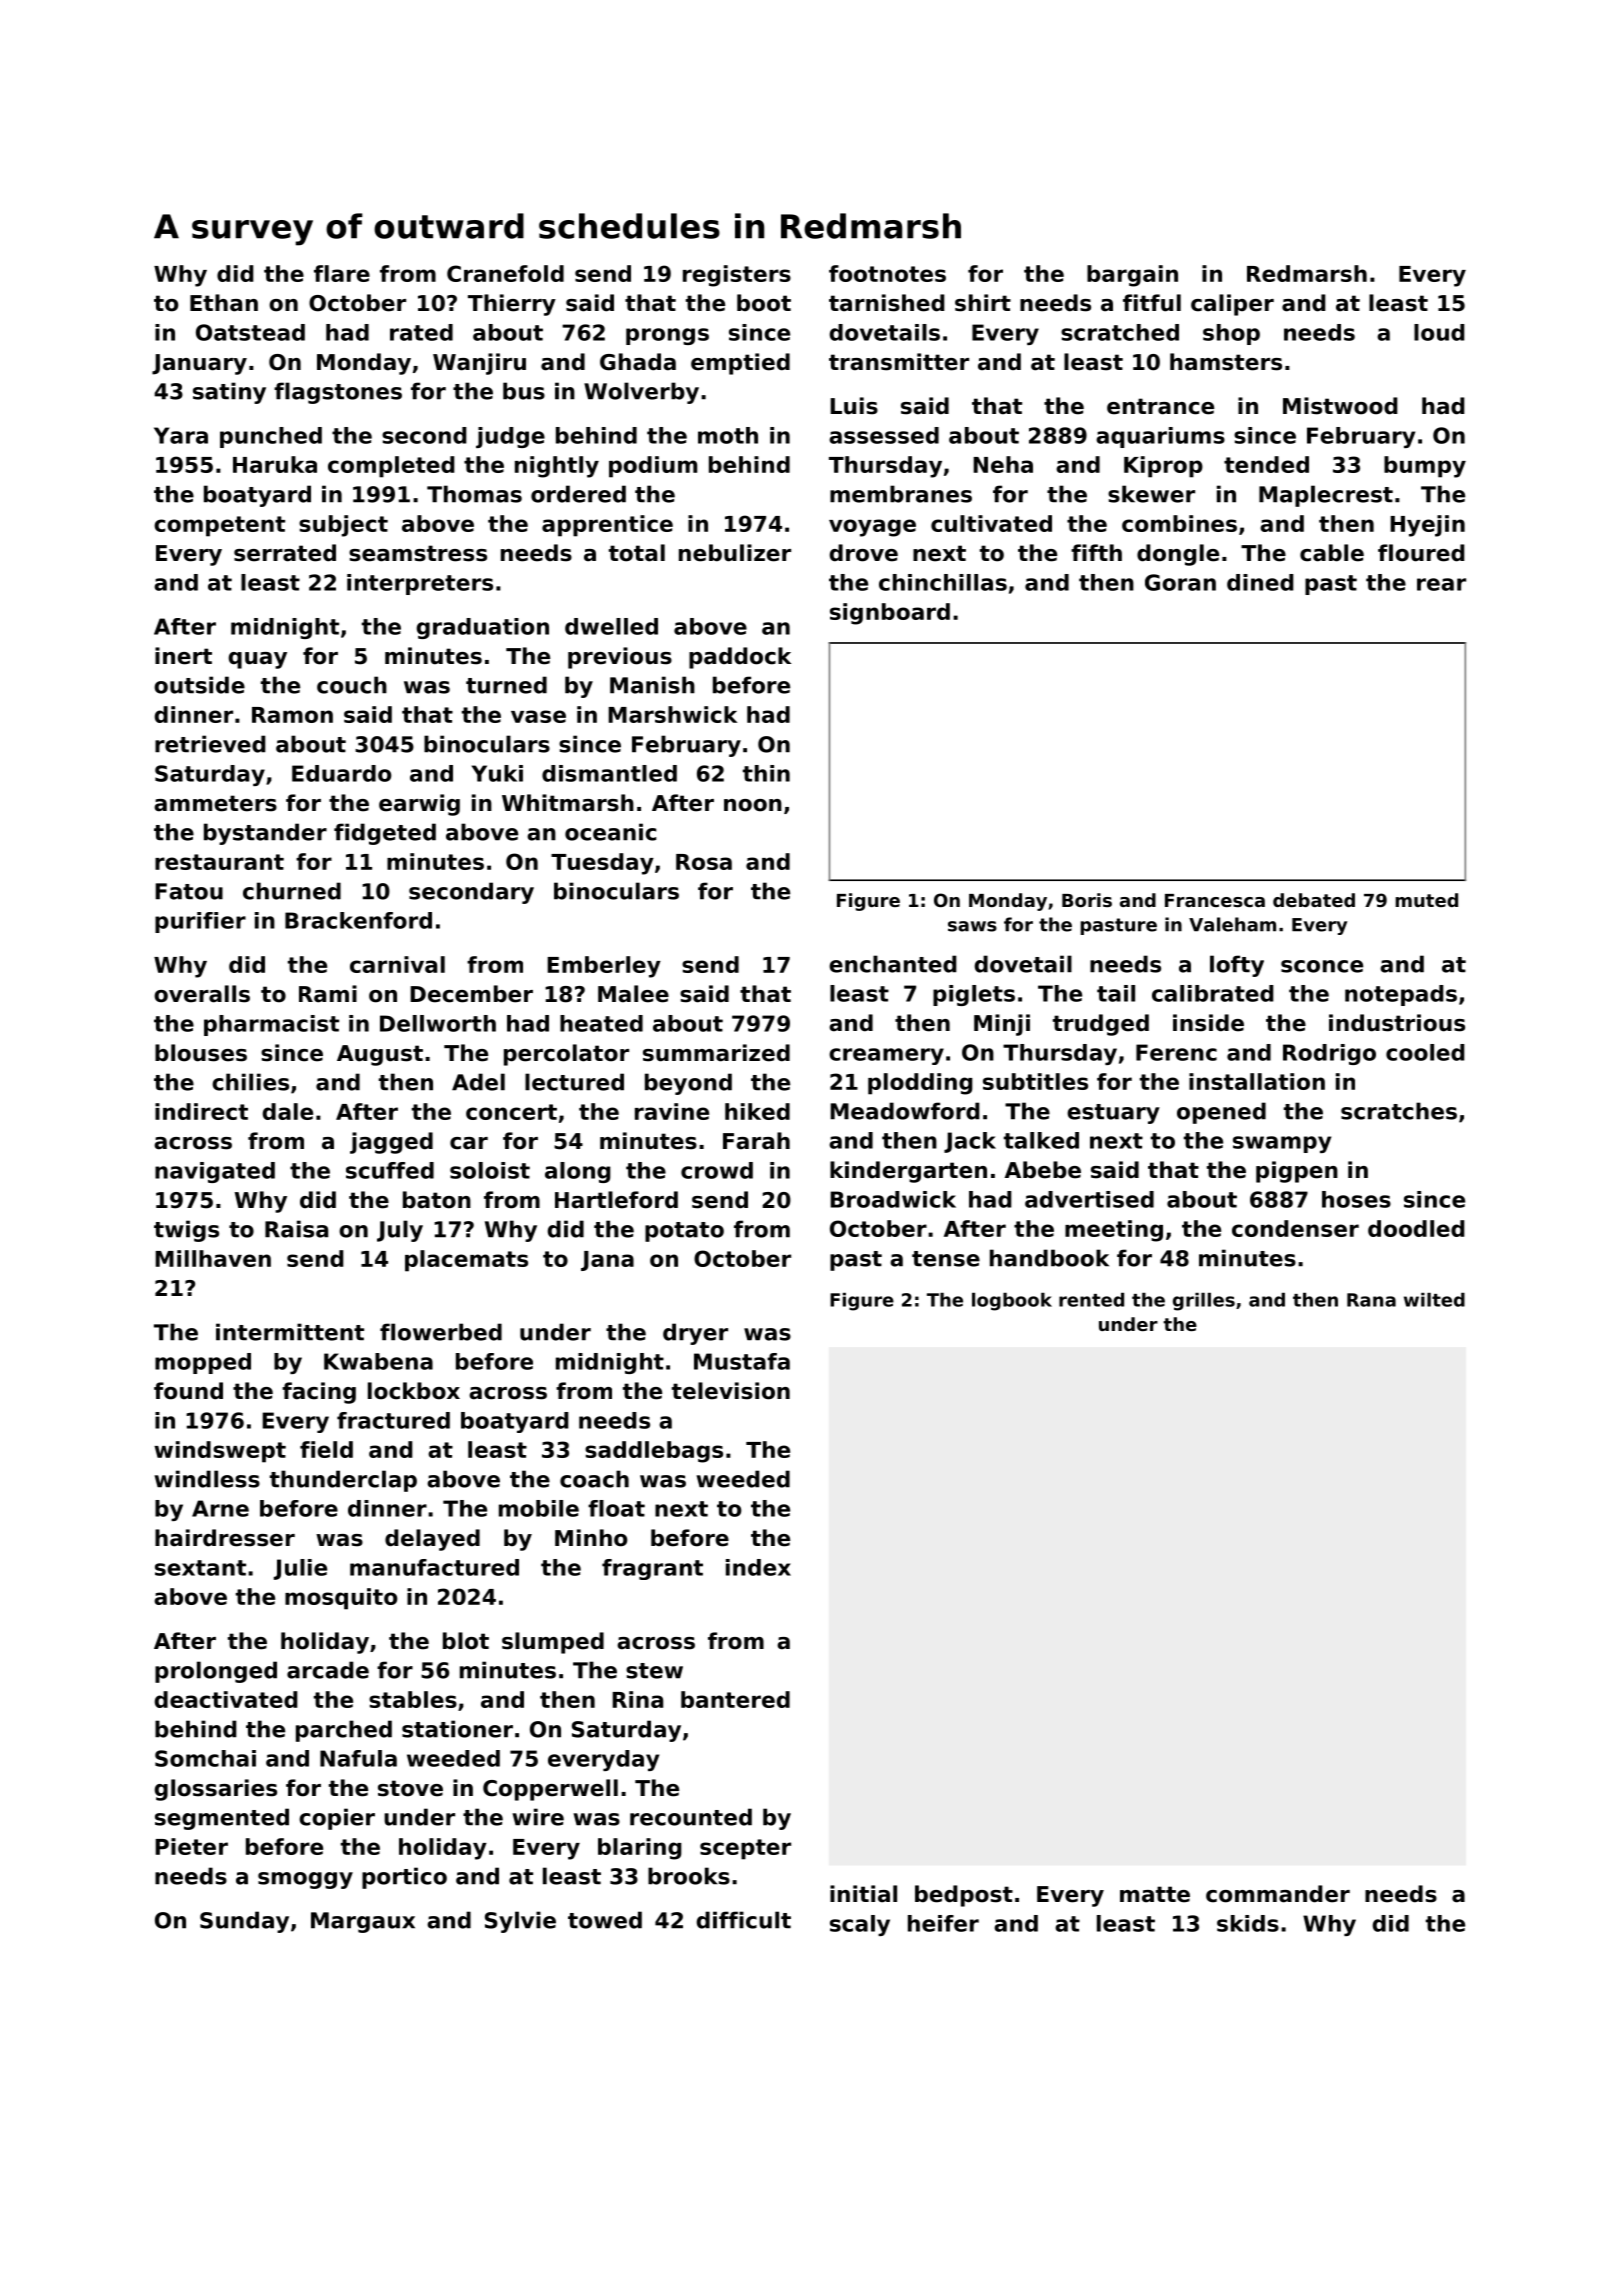 The width and height of the screenshot is (1620, 2292). Describe the element at coordinates (1426, 900) in the screenshot. I see `muted` at that location.
